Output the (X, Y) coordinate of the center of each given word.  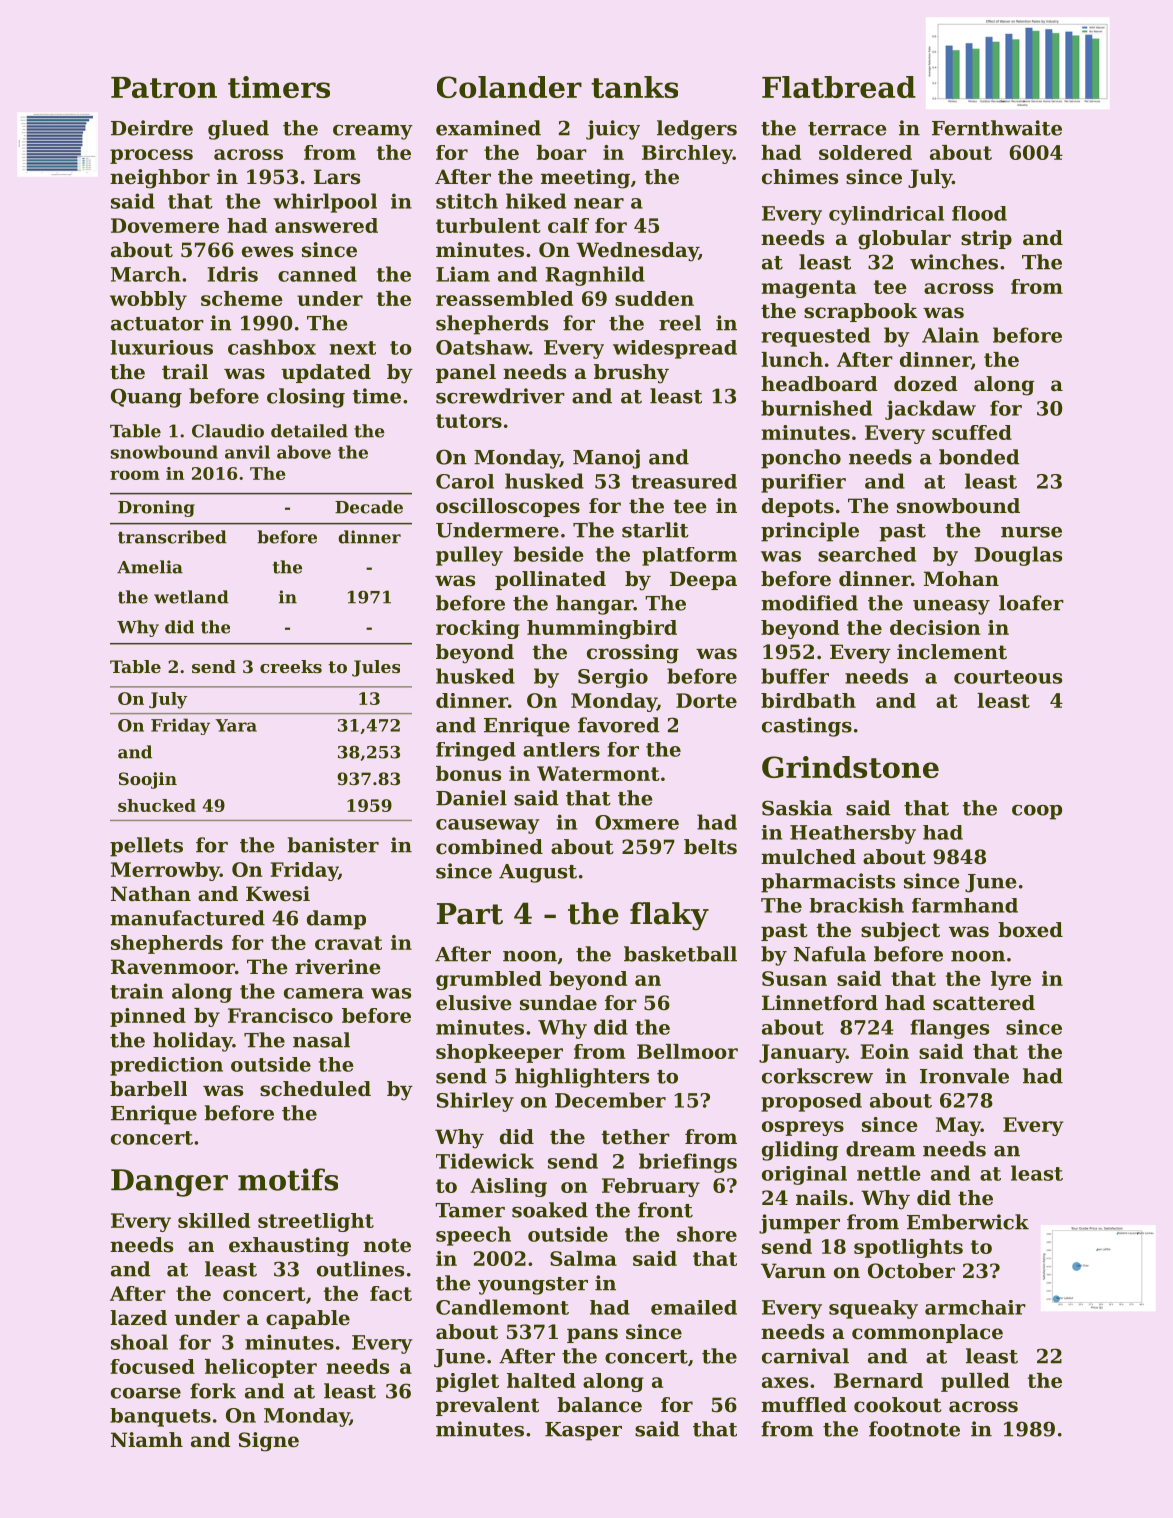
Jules (376, 668)
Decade (369, 507)
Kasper (583, 1431)
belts (710, 847)
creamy (373, 132)
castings (807, 727)
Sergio (613, 678)
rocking (478, 629)
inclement (952, 652)
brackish (857, 905)
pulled (975, 1382)
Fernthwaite (997, 128)
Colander (509, 87)
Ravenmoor (173, 967)
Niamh (147, 1440)
